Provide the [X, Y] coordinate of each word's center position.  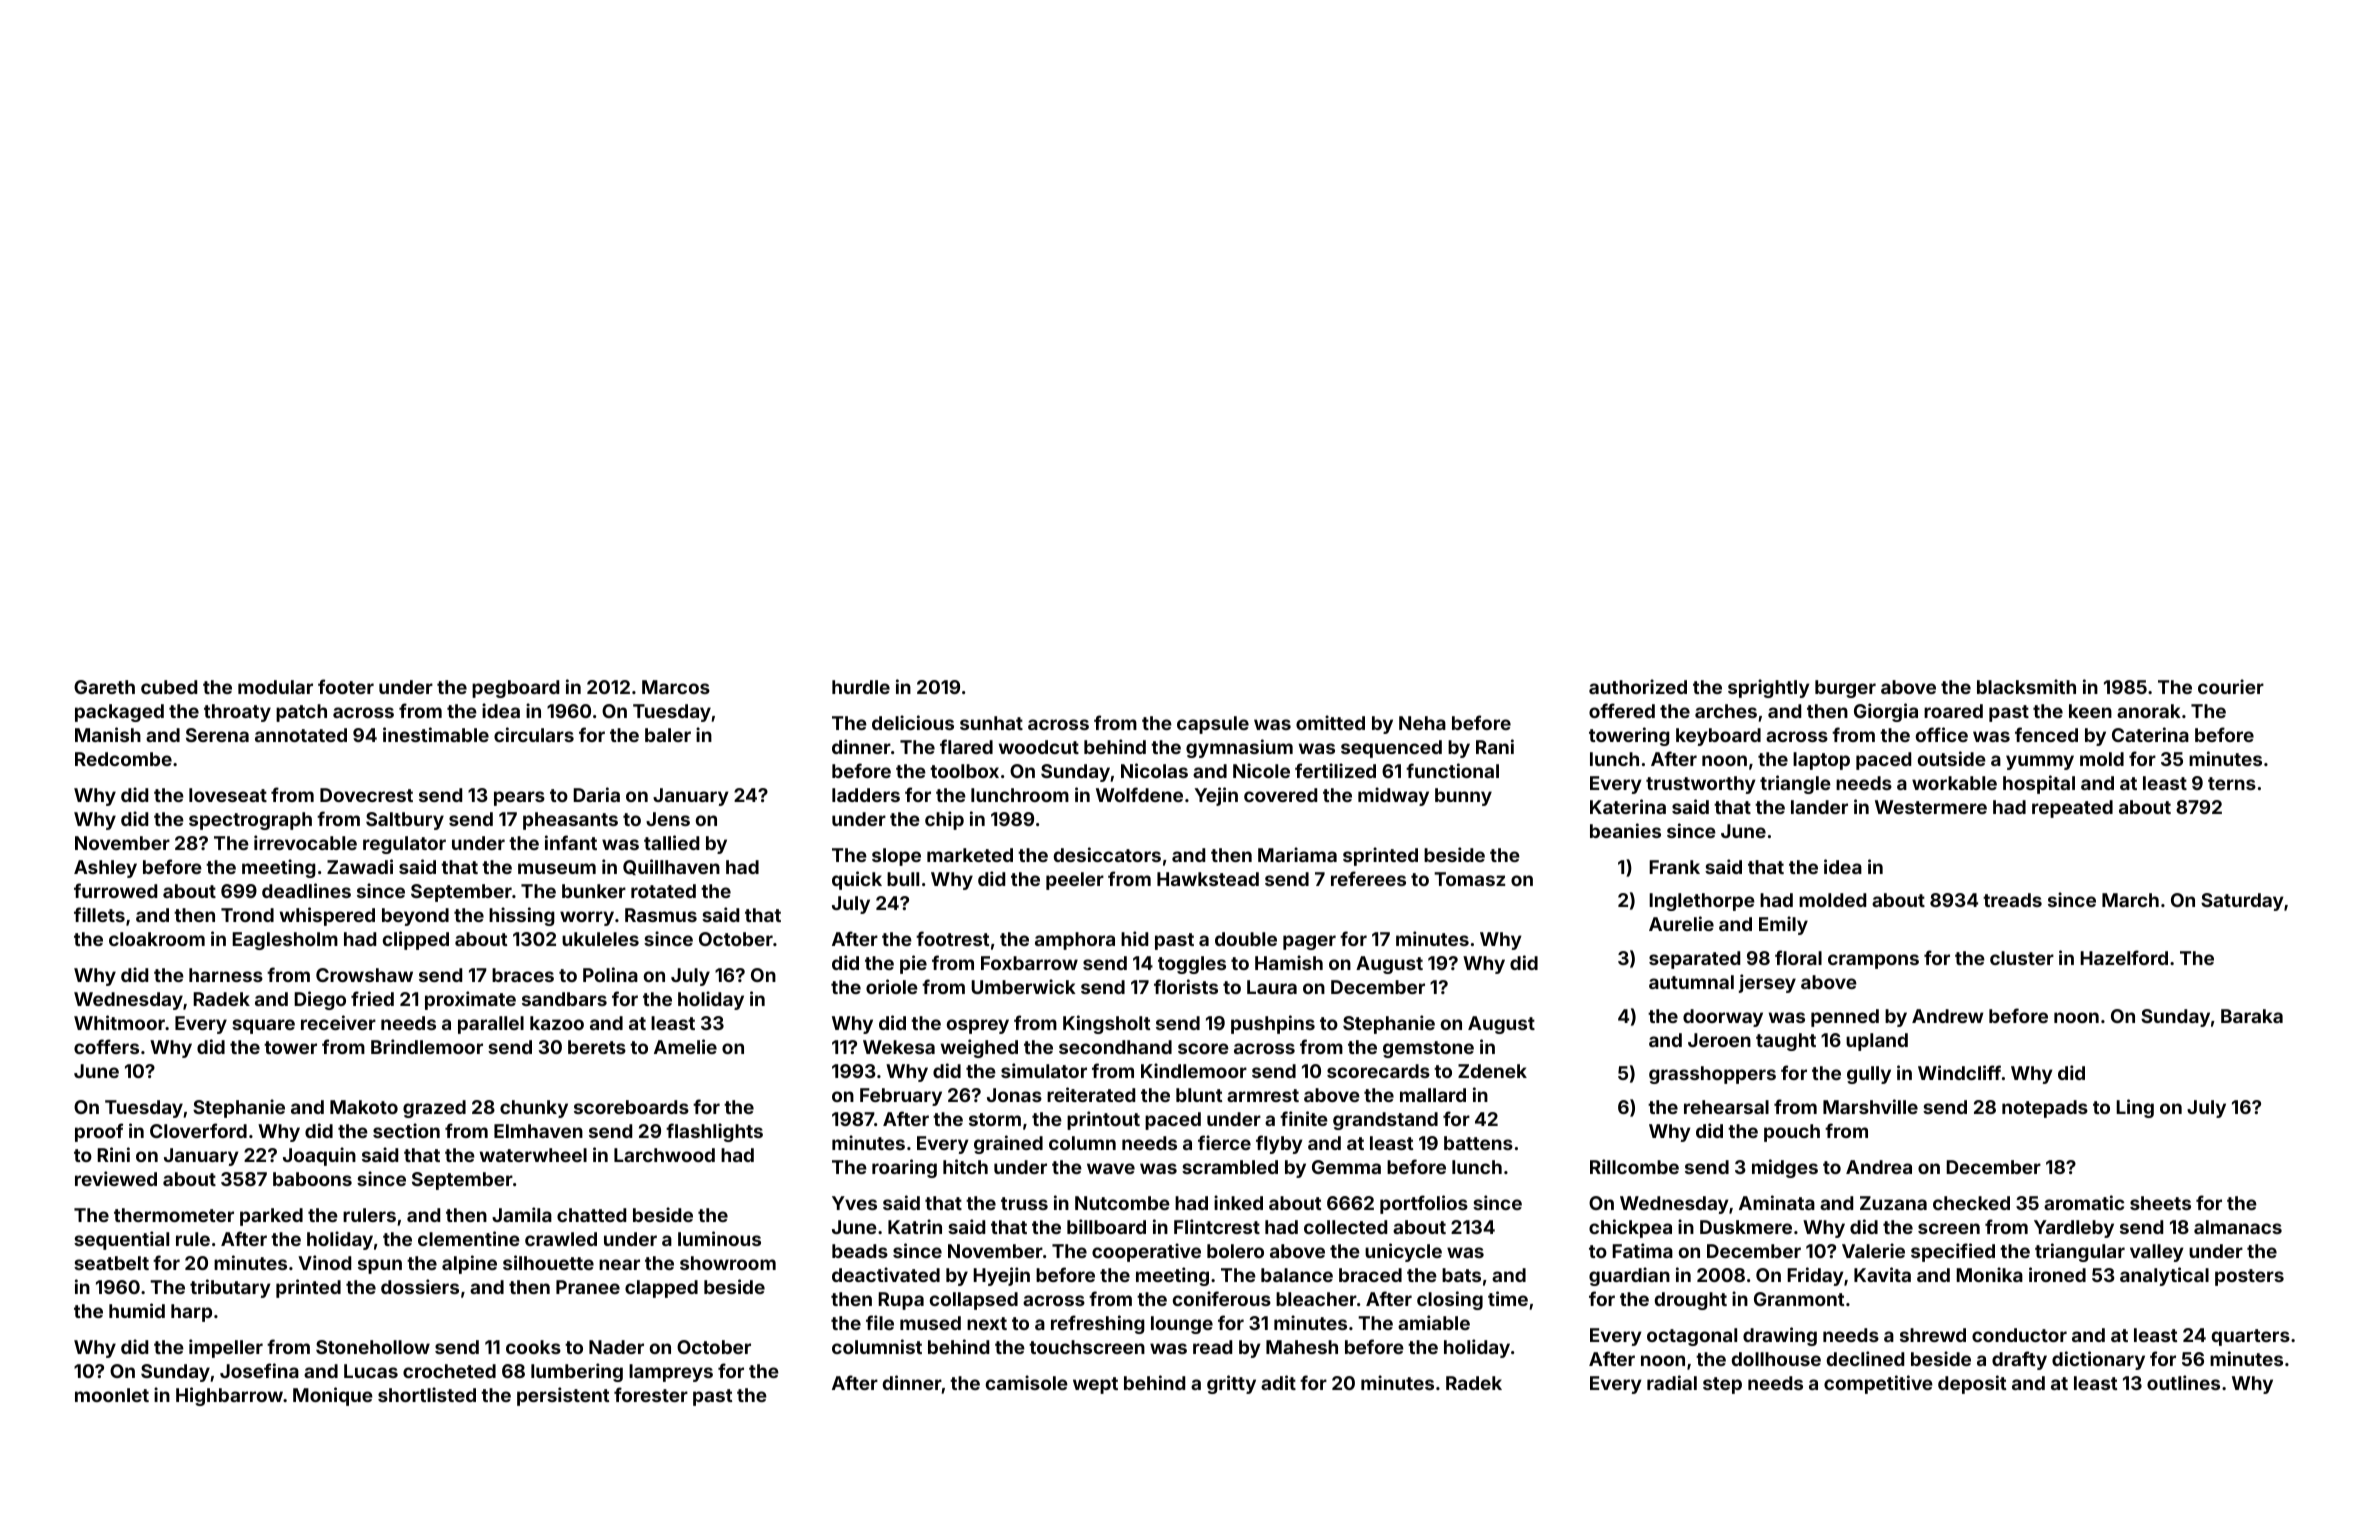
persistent [563, 1396]
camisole [1027, 1382]
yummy [2040, 762]
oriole [892, 986]
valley [2157, 1253]
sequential [121, 1240]
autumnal [1691, 982]
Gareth [104, 687]
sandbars [564, 999]
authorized [1638, 686]
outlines [2183, 1382]
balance [1297, 1275]
